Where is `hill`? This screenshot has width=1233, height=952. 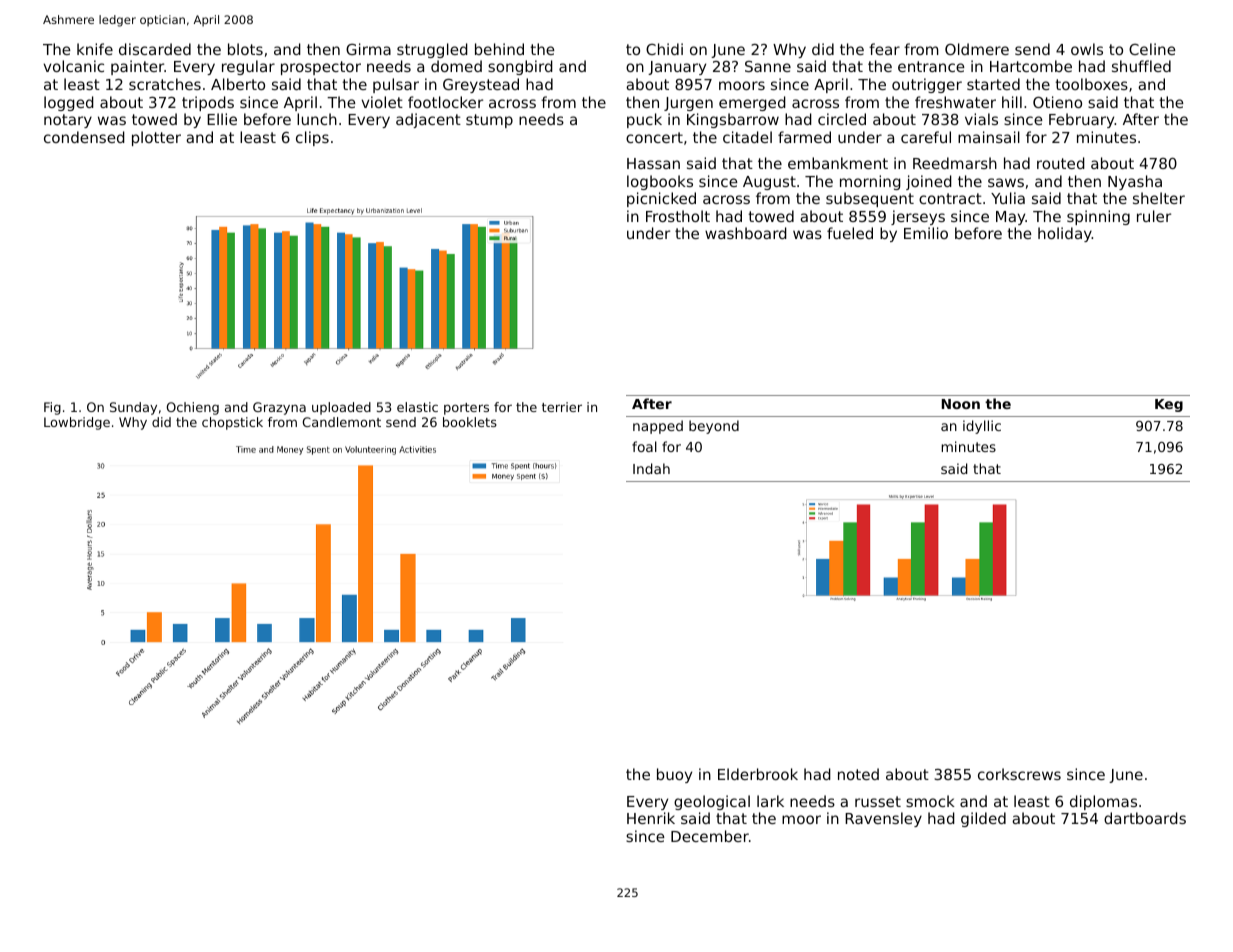 hill is located at coordinates (1012, 102).
